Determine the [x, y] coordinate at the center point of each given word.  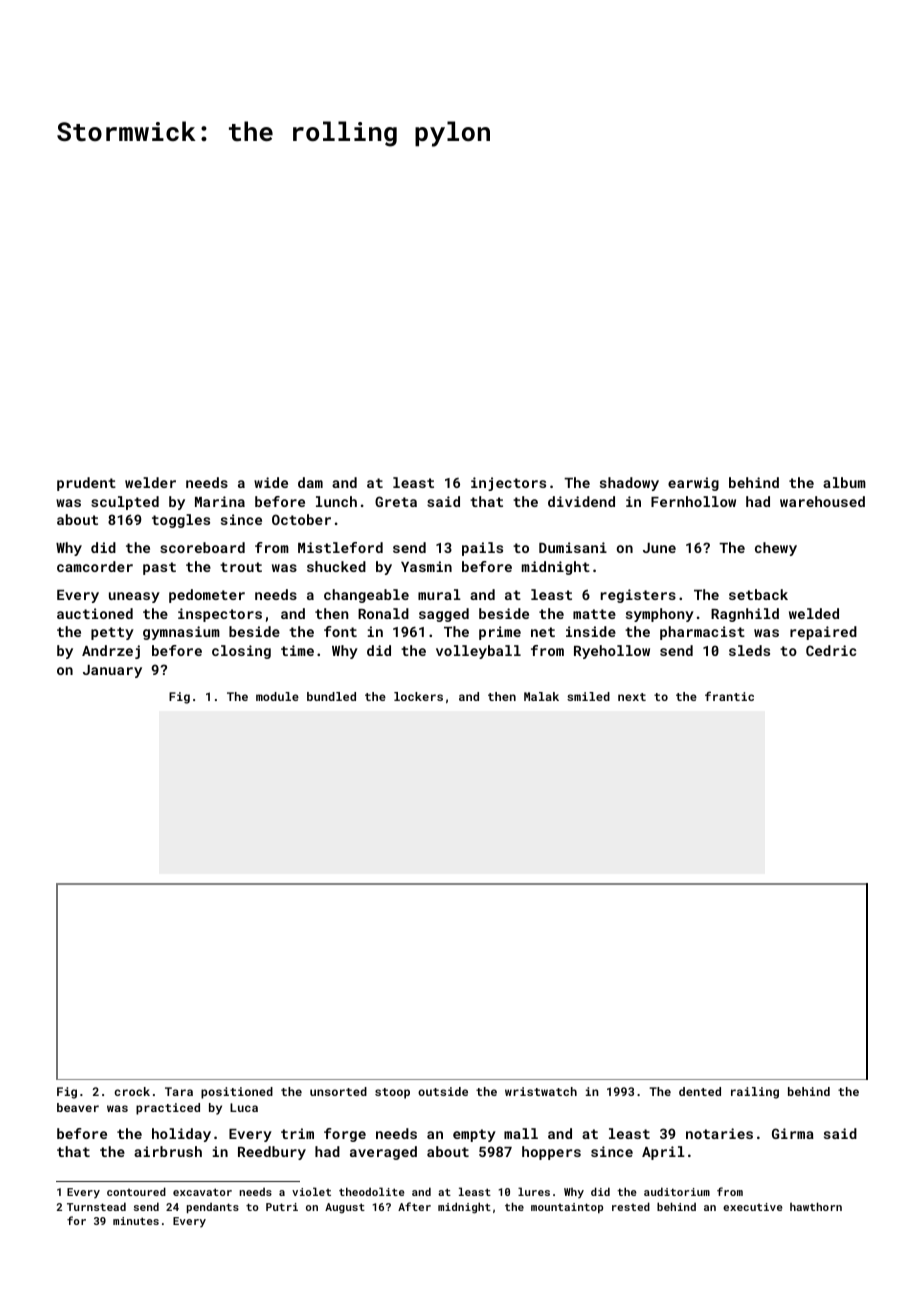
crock [132, 1091]
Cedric [831, 650]
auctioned [95, 613]
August [345, 1208]
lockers [418, 696]
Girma [793, 1133]
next [632, 697]
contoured [136, 1191]
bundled [331, 696]
